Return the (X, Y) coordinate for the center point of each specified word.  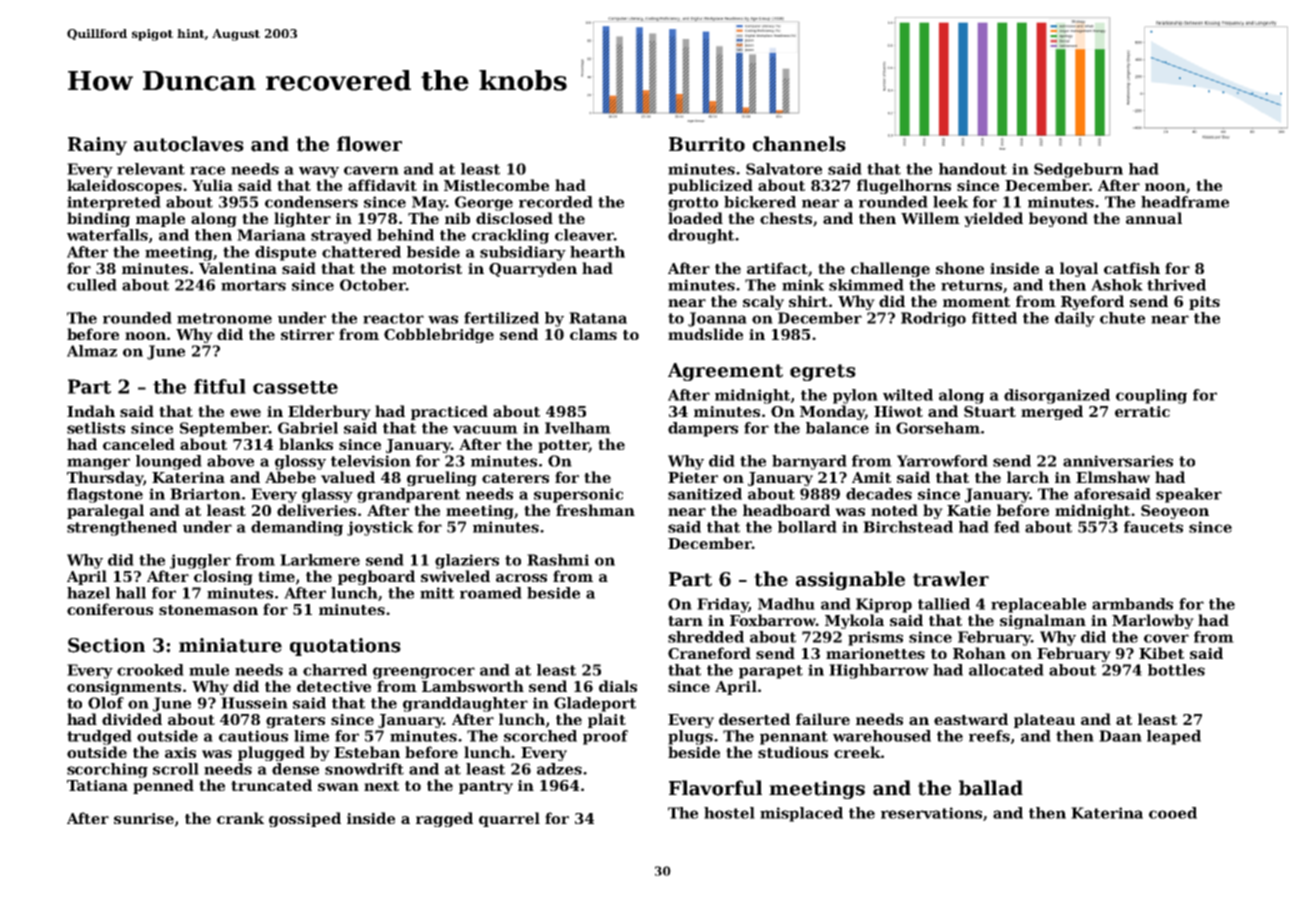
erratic (1142, 411)
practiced (449, 412)
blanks (306, 444)
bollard (807, 527)
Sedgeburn (1078, 170)
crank (240, 818)
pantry (486, 787)
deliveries (316, 510)
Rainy (97, 146)
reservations (931, 813)
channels (799, 144)
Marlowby (1153, 621)
